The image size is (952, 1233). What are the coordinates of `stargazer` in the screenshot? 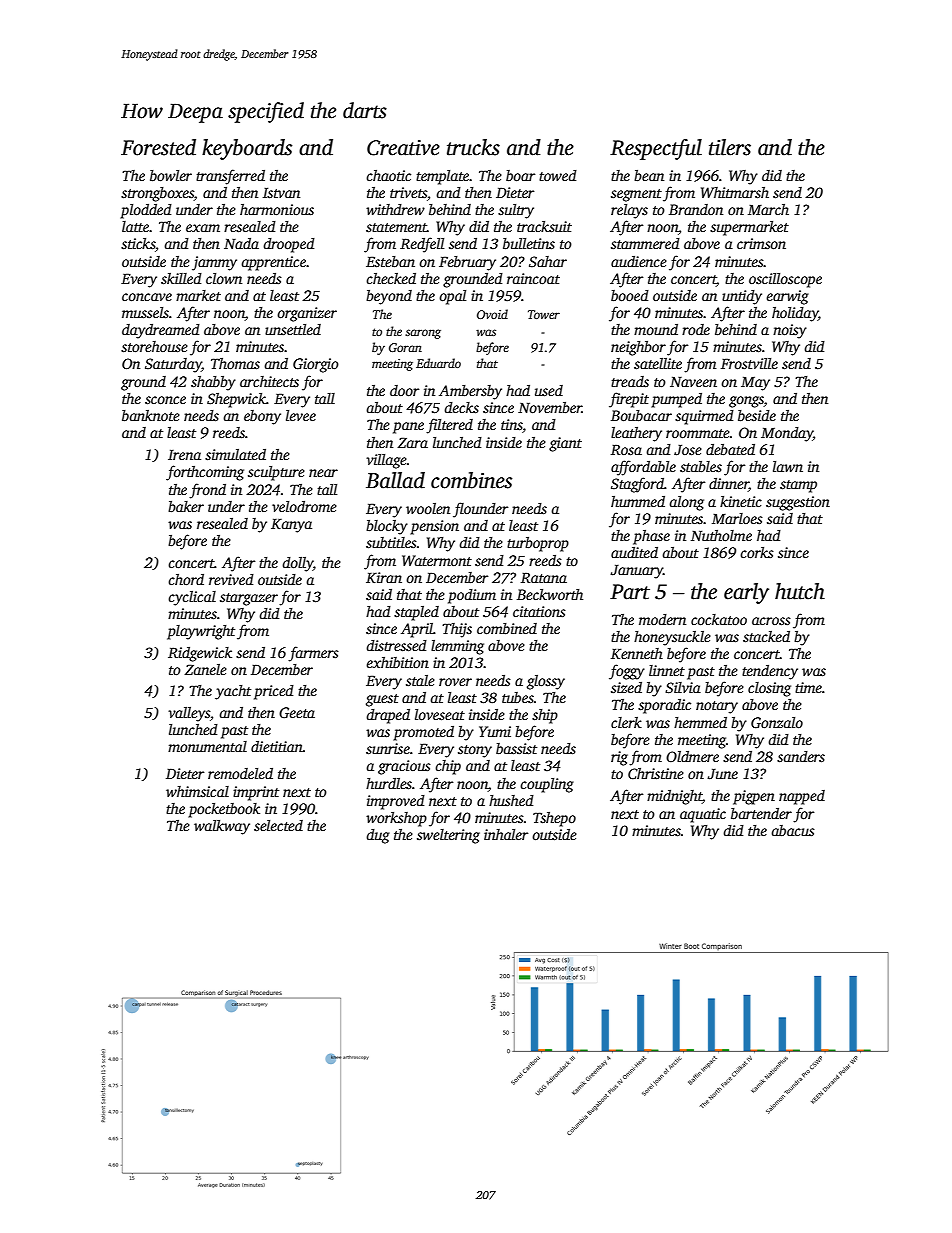 It's located at (249, 599).
